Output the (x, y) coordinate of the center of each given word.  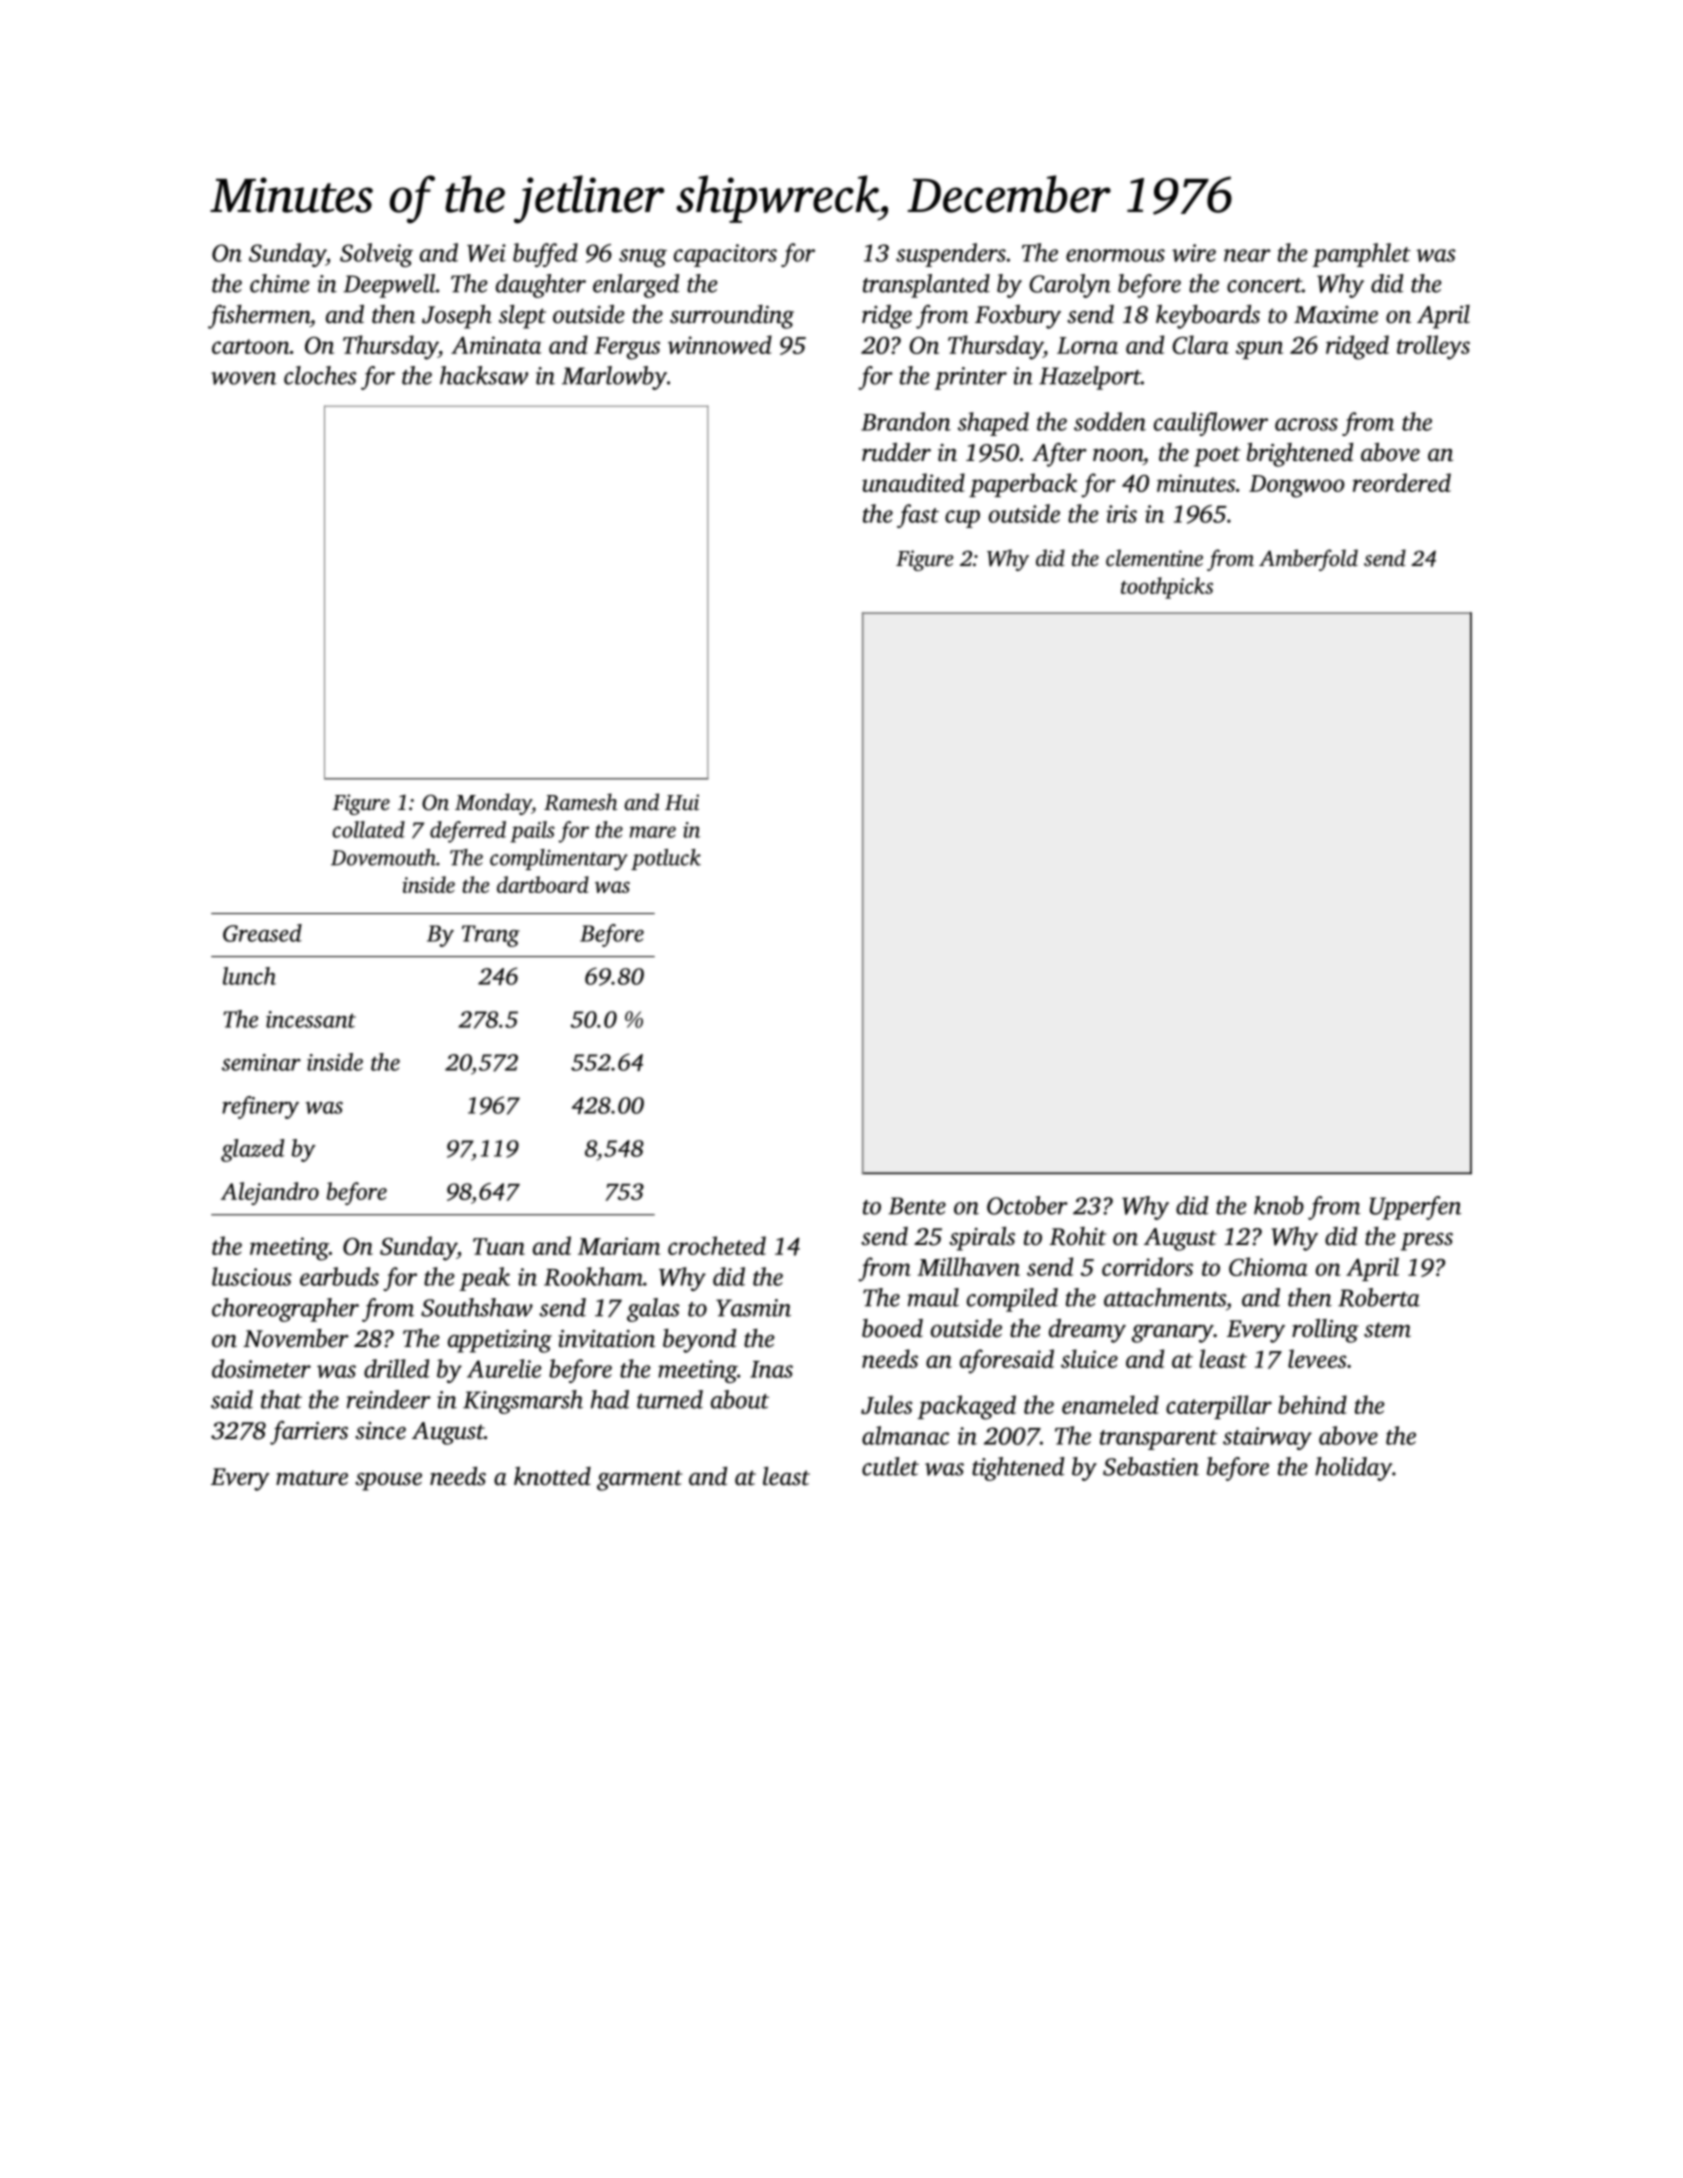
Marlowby (614, 378)
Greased (262, 933)
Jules (887, 1404)
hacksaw (484, 375)
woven (243, 378)
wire (1194, 253)
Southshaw (477, 1307)
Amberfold (1308, 560)
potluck (666, 859)
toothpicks (1167, 588)
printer (971, 378)
